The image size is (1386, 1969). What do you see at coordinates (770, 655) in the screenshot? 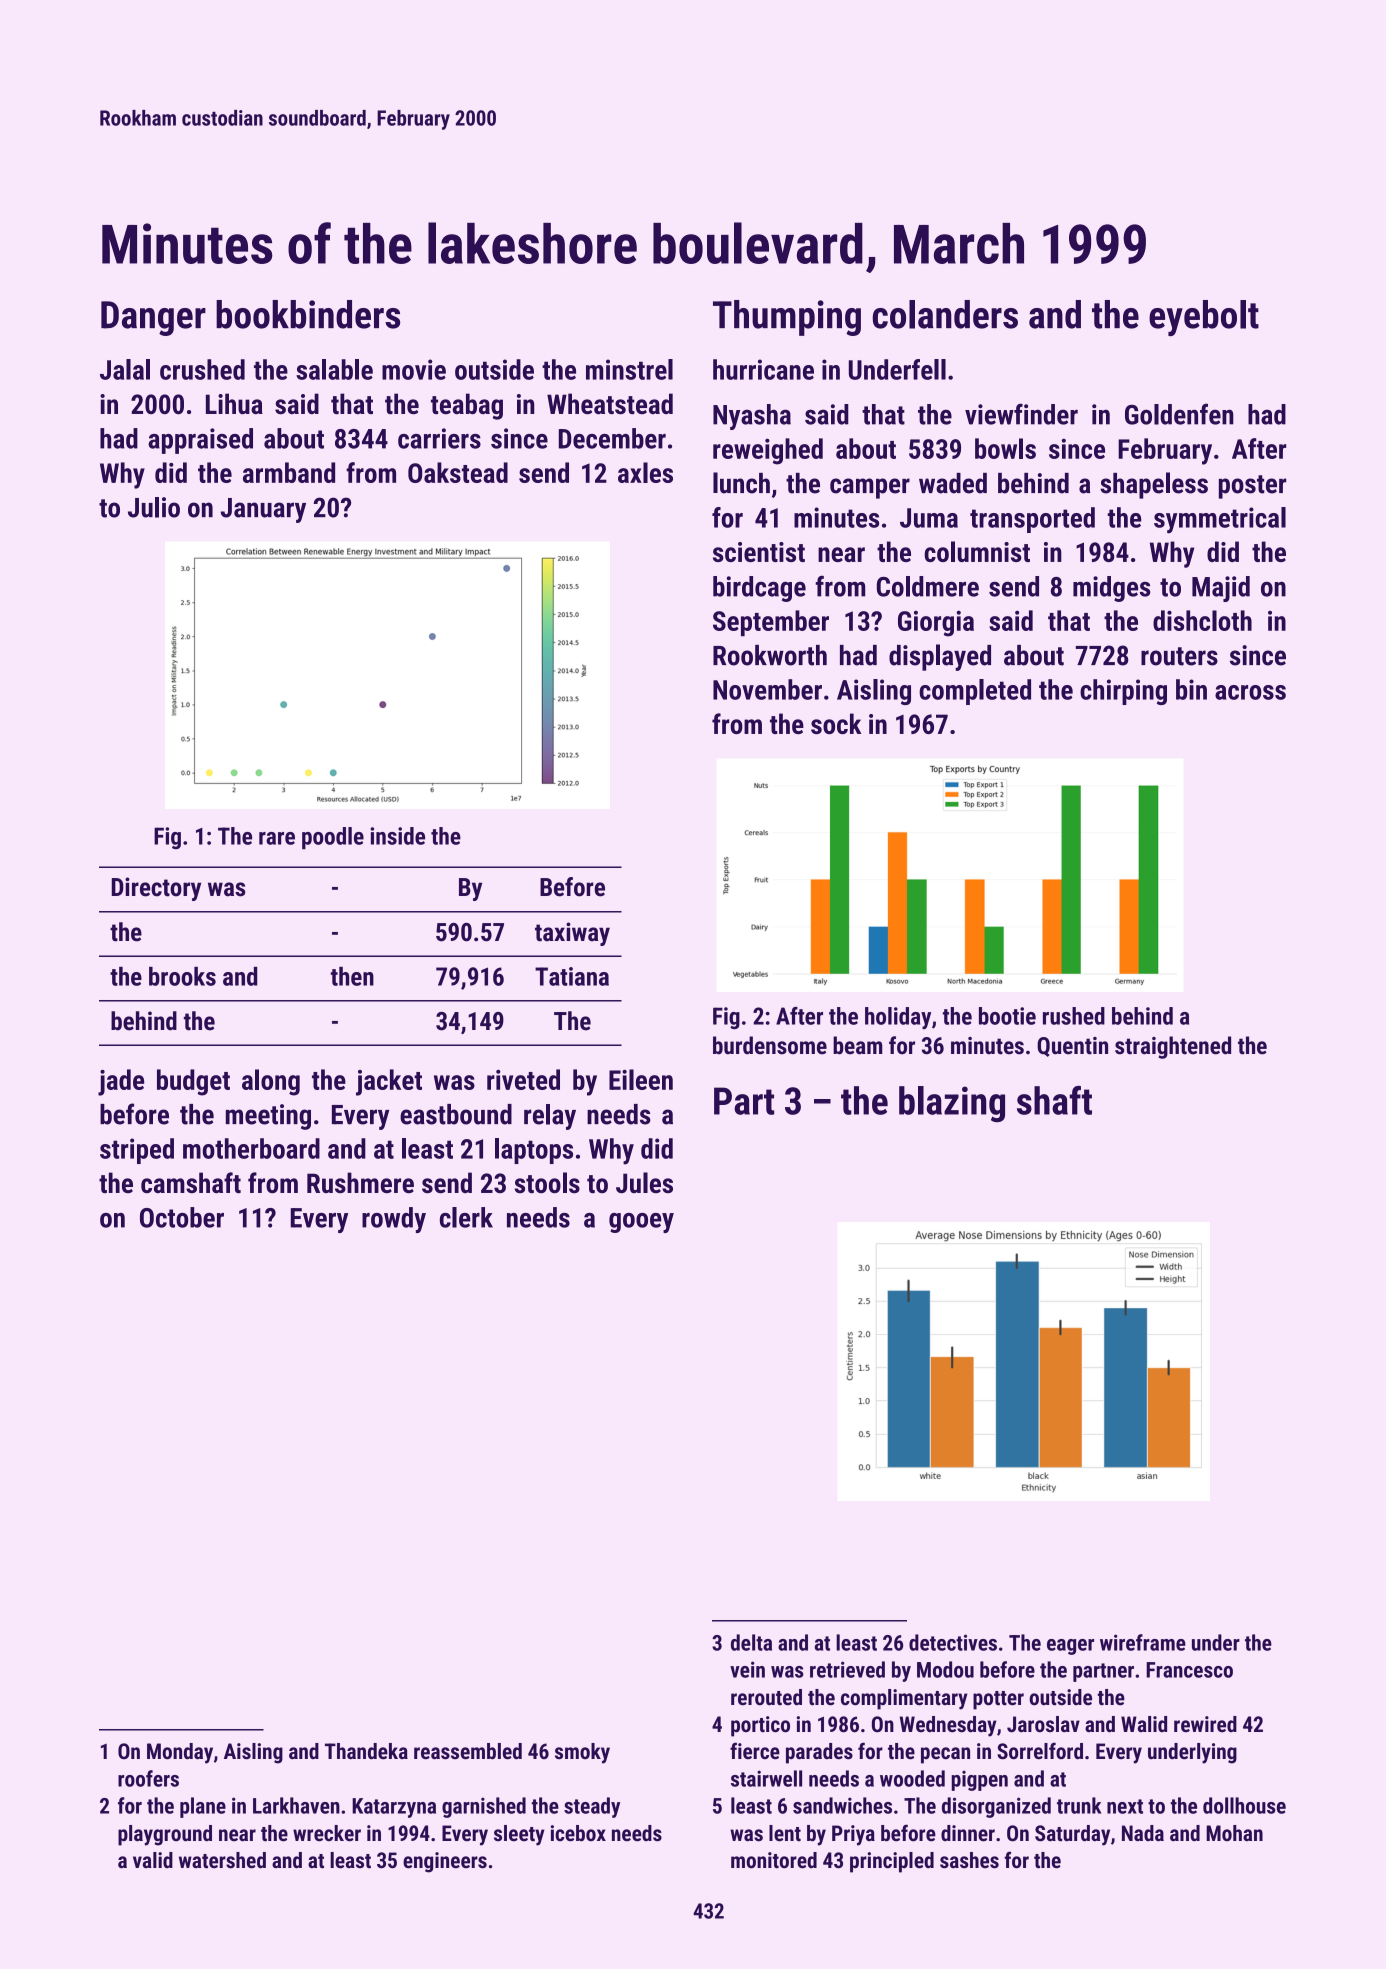
I see `Rookworth` at bounding box center [770, 655].
